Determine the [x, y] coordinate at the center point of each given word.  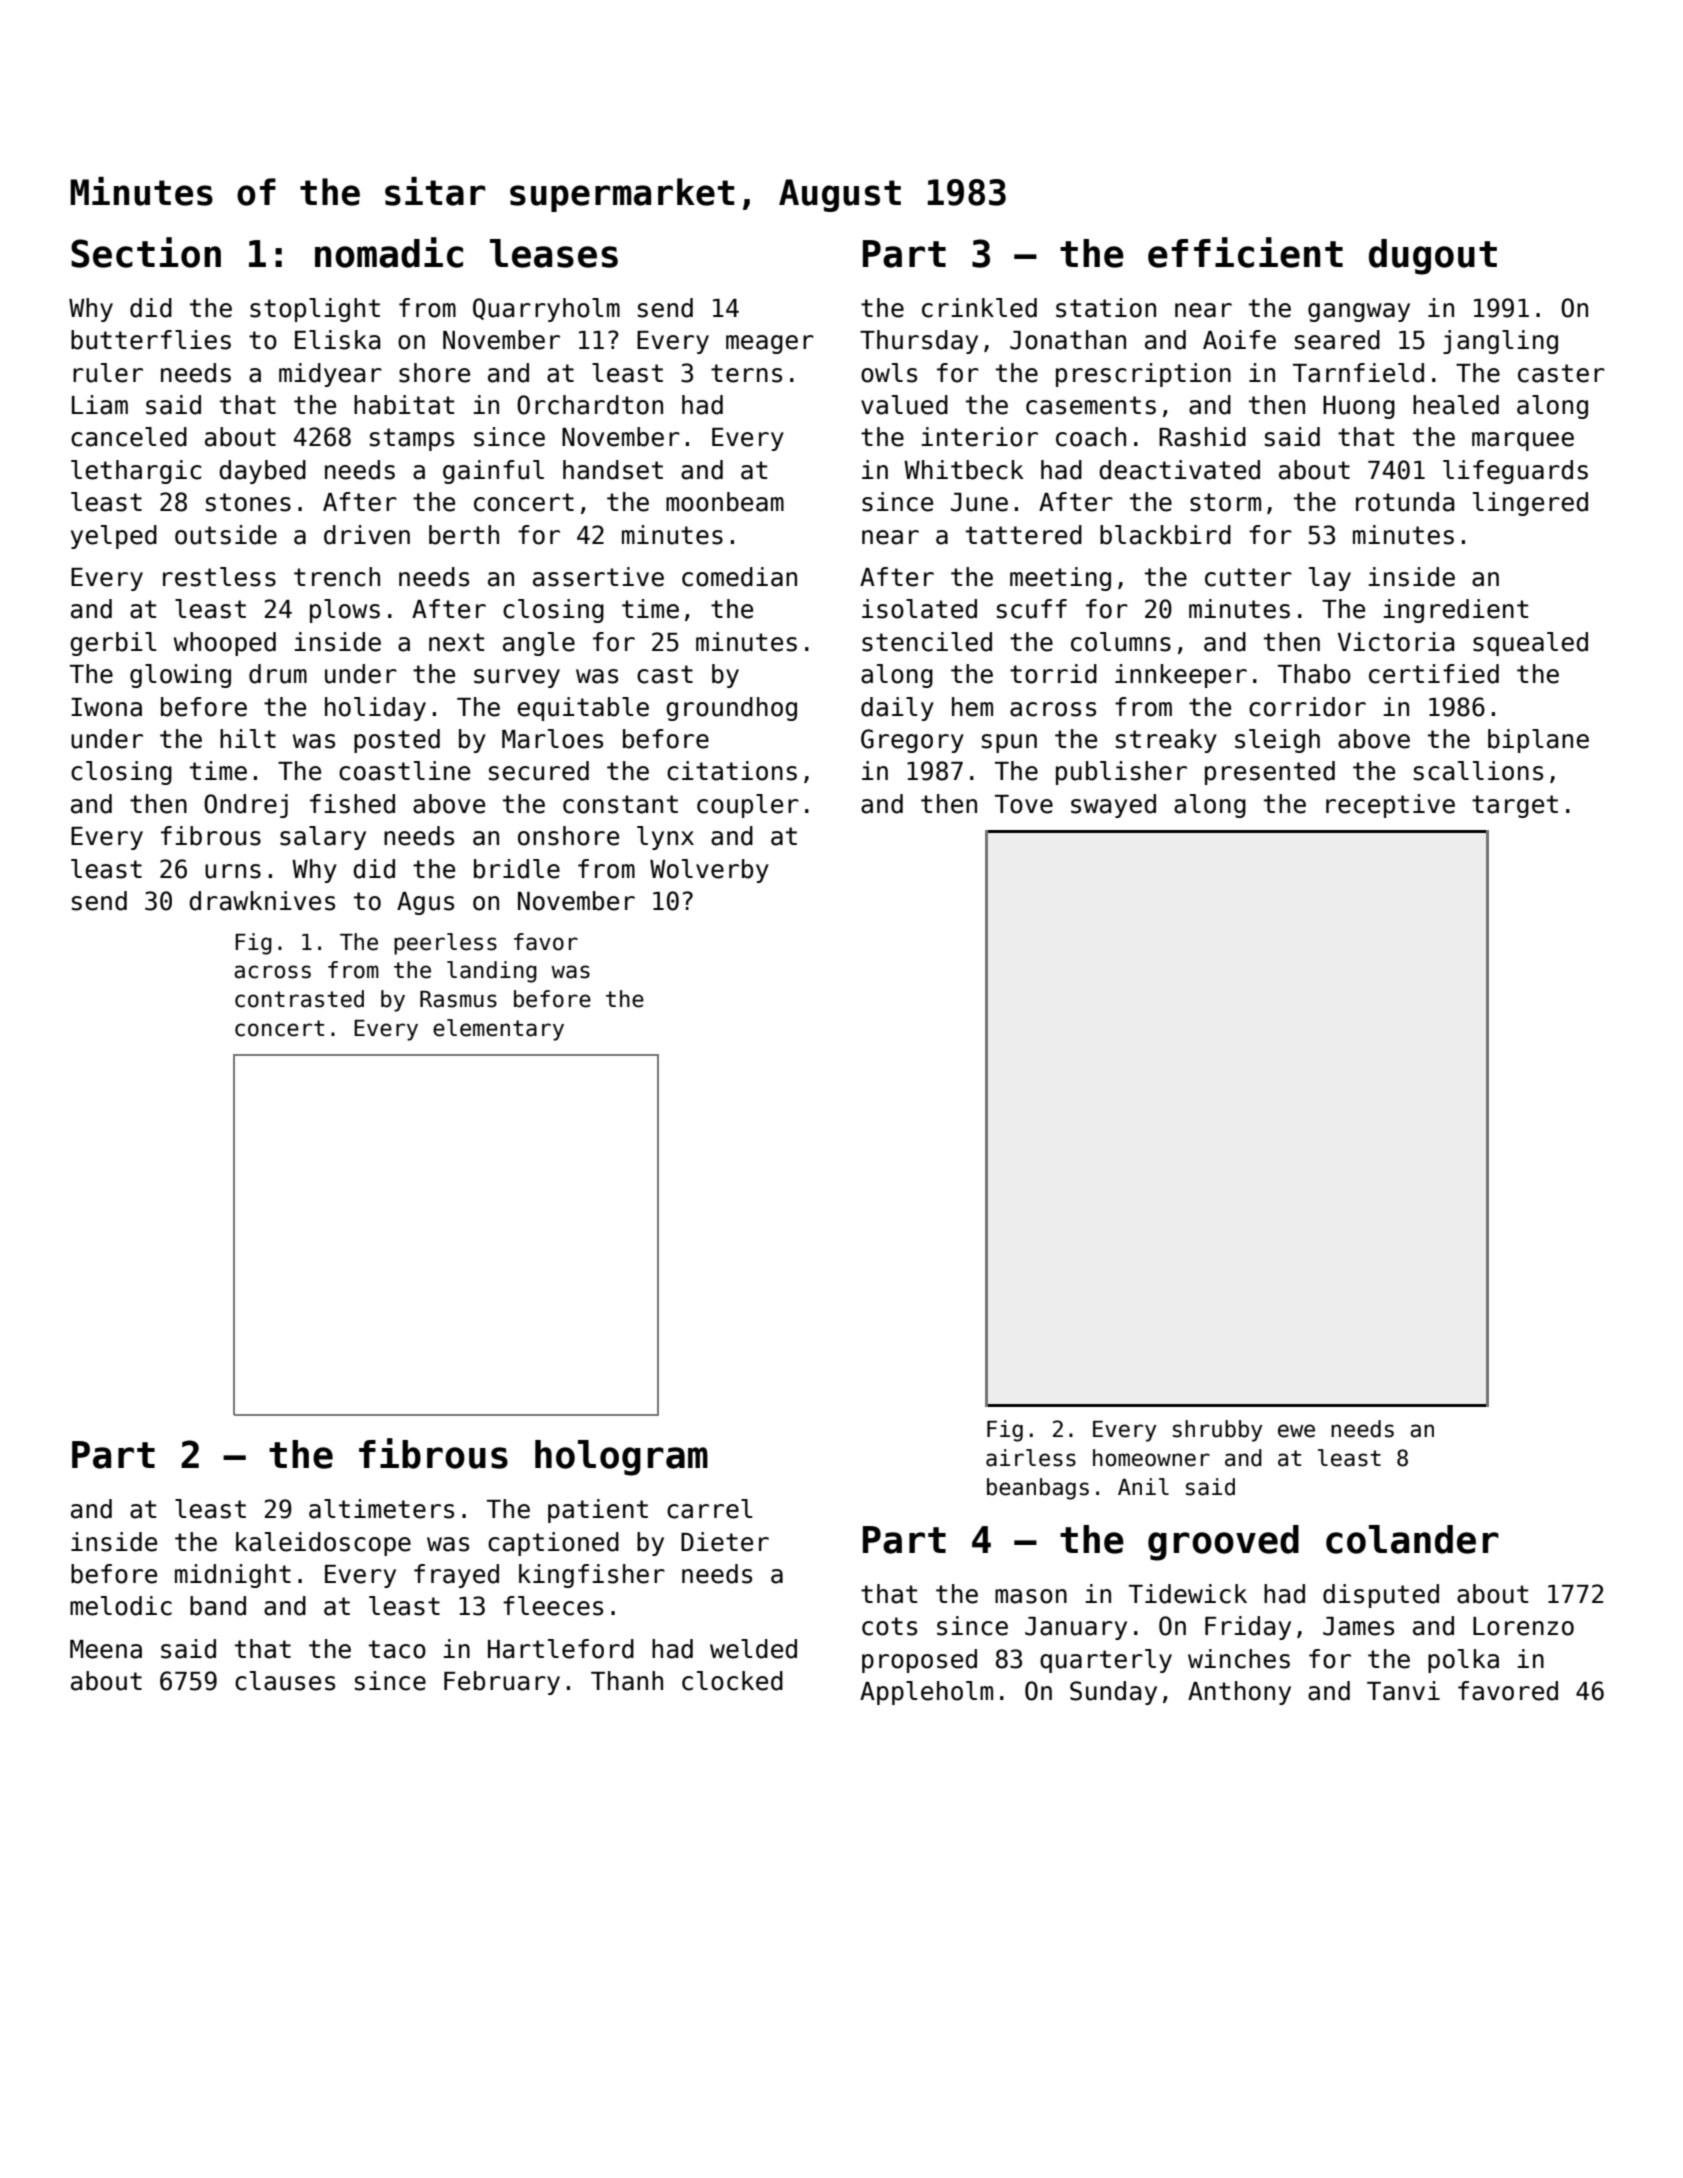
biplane [1538, 741]
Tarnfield [1358, 373]
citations [732, 771]
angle [539, 644]
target [1515, 806]
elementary [498, 1030]
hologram [621, 1458]
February [502, 1683]
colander [1412, 1539]
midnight [233, 1576]
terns [746, 373]
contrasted [299, 999]
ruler [108, 373]
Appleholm [926, 1693]
